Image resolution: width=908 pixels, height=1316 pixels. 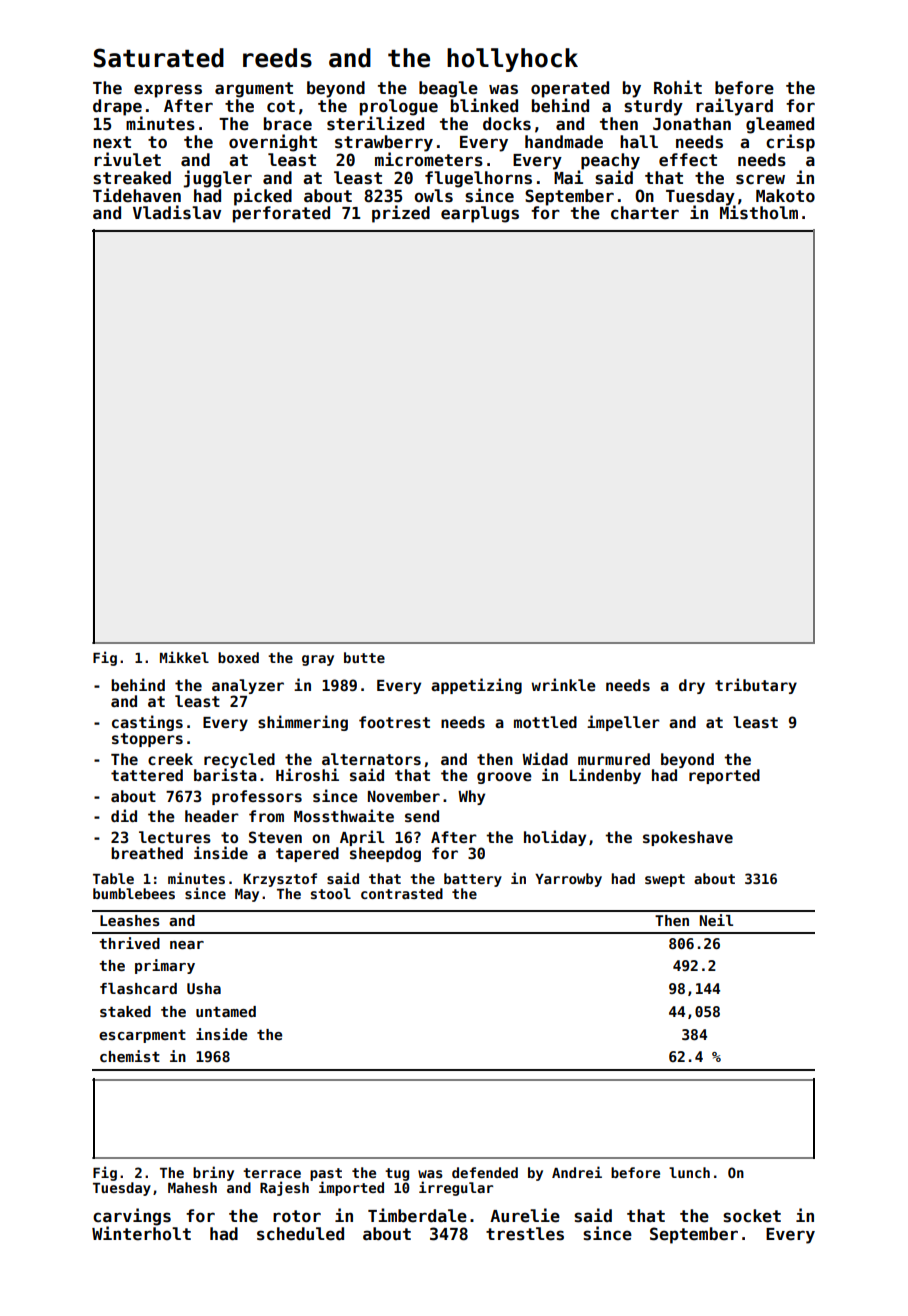 I want to click on chemist, so click(x=130, y=1056).
